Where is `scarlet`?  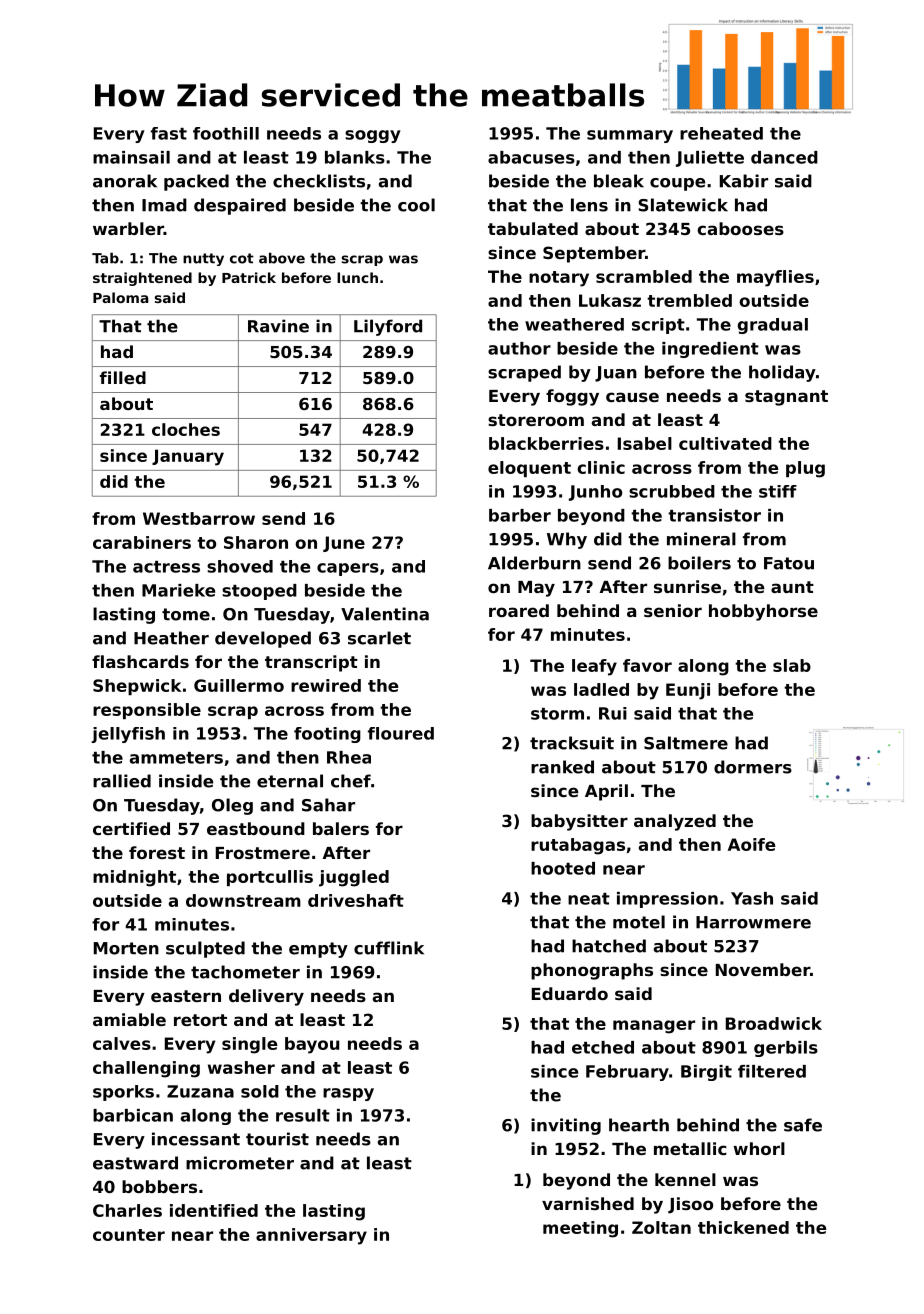 scarlet is located at coordinates (379, 638).
